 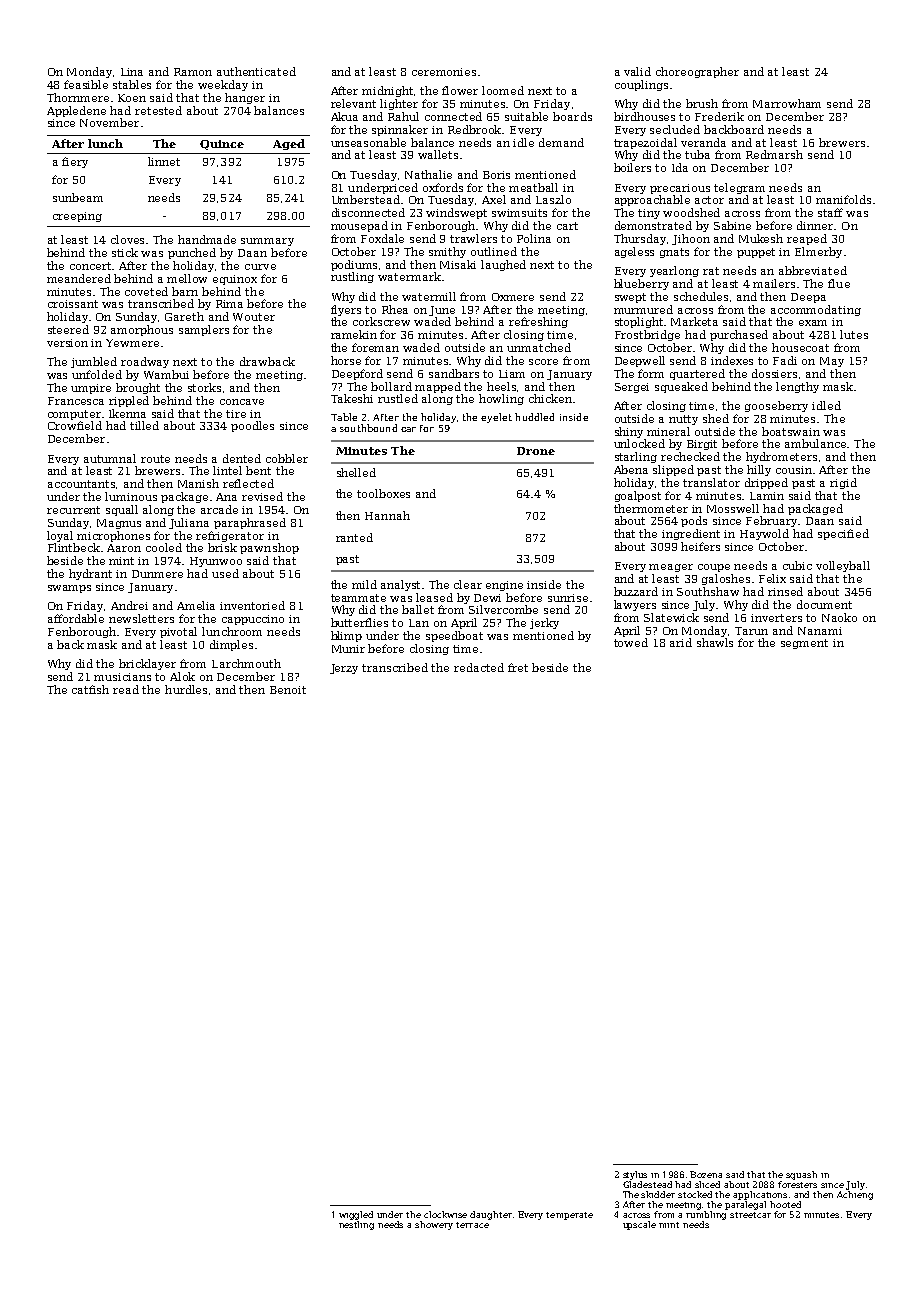 What do you see at coordinates (536, 451) in the page?
I see `Drone` at bounding box center [536, 451].
